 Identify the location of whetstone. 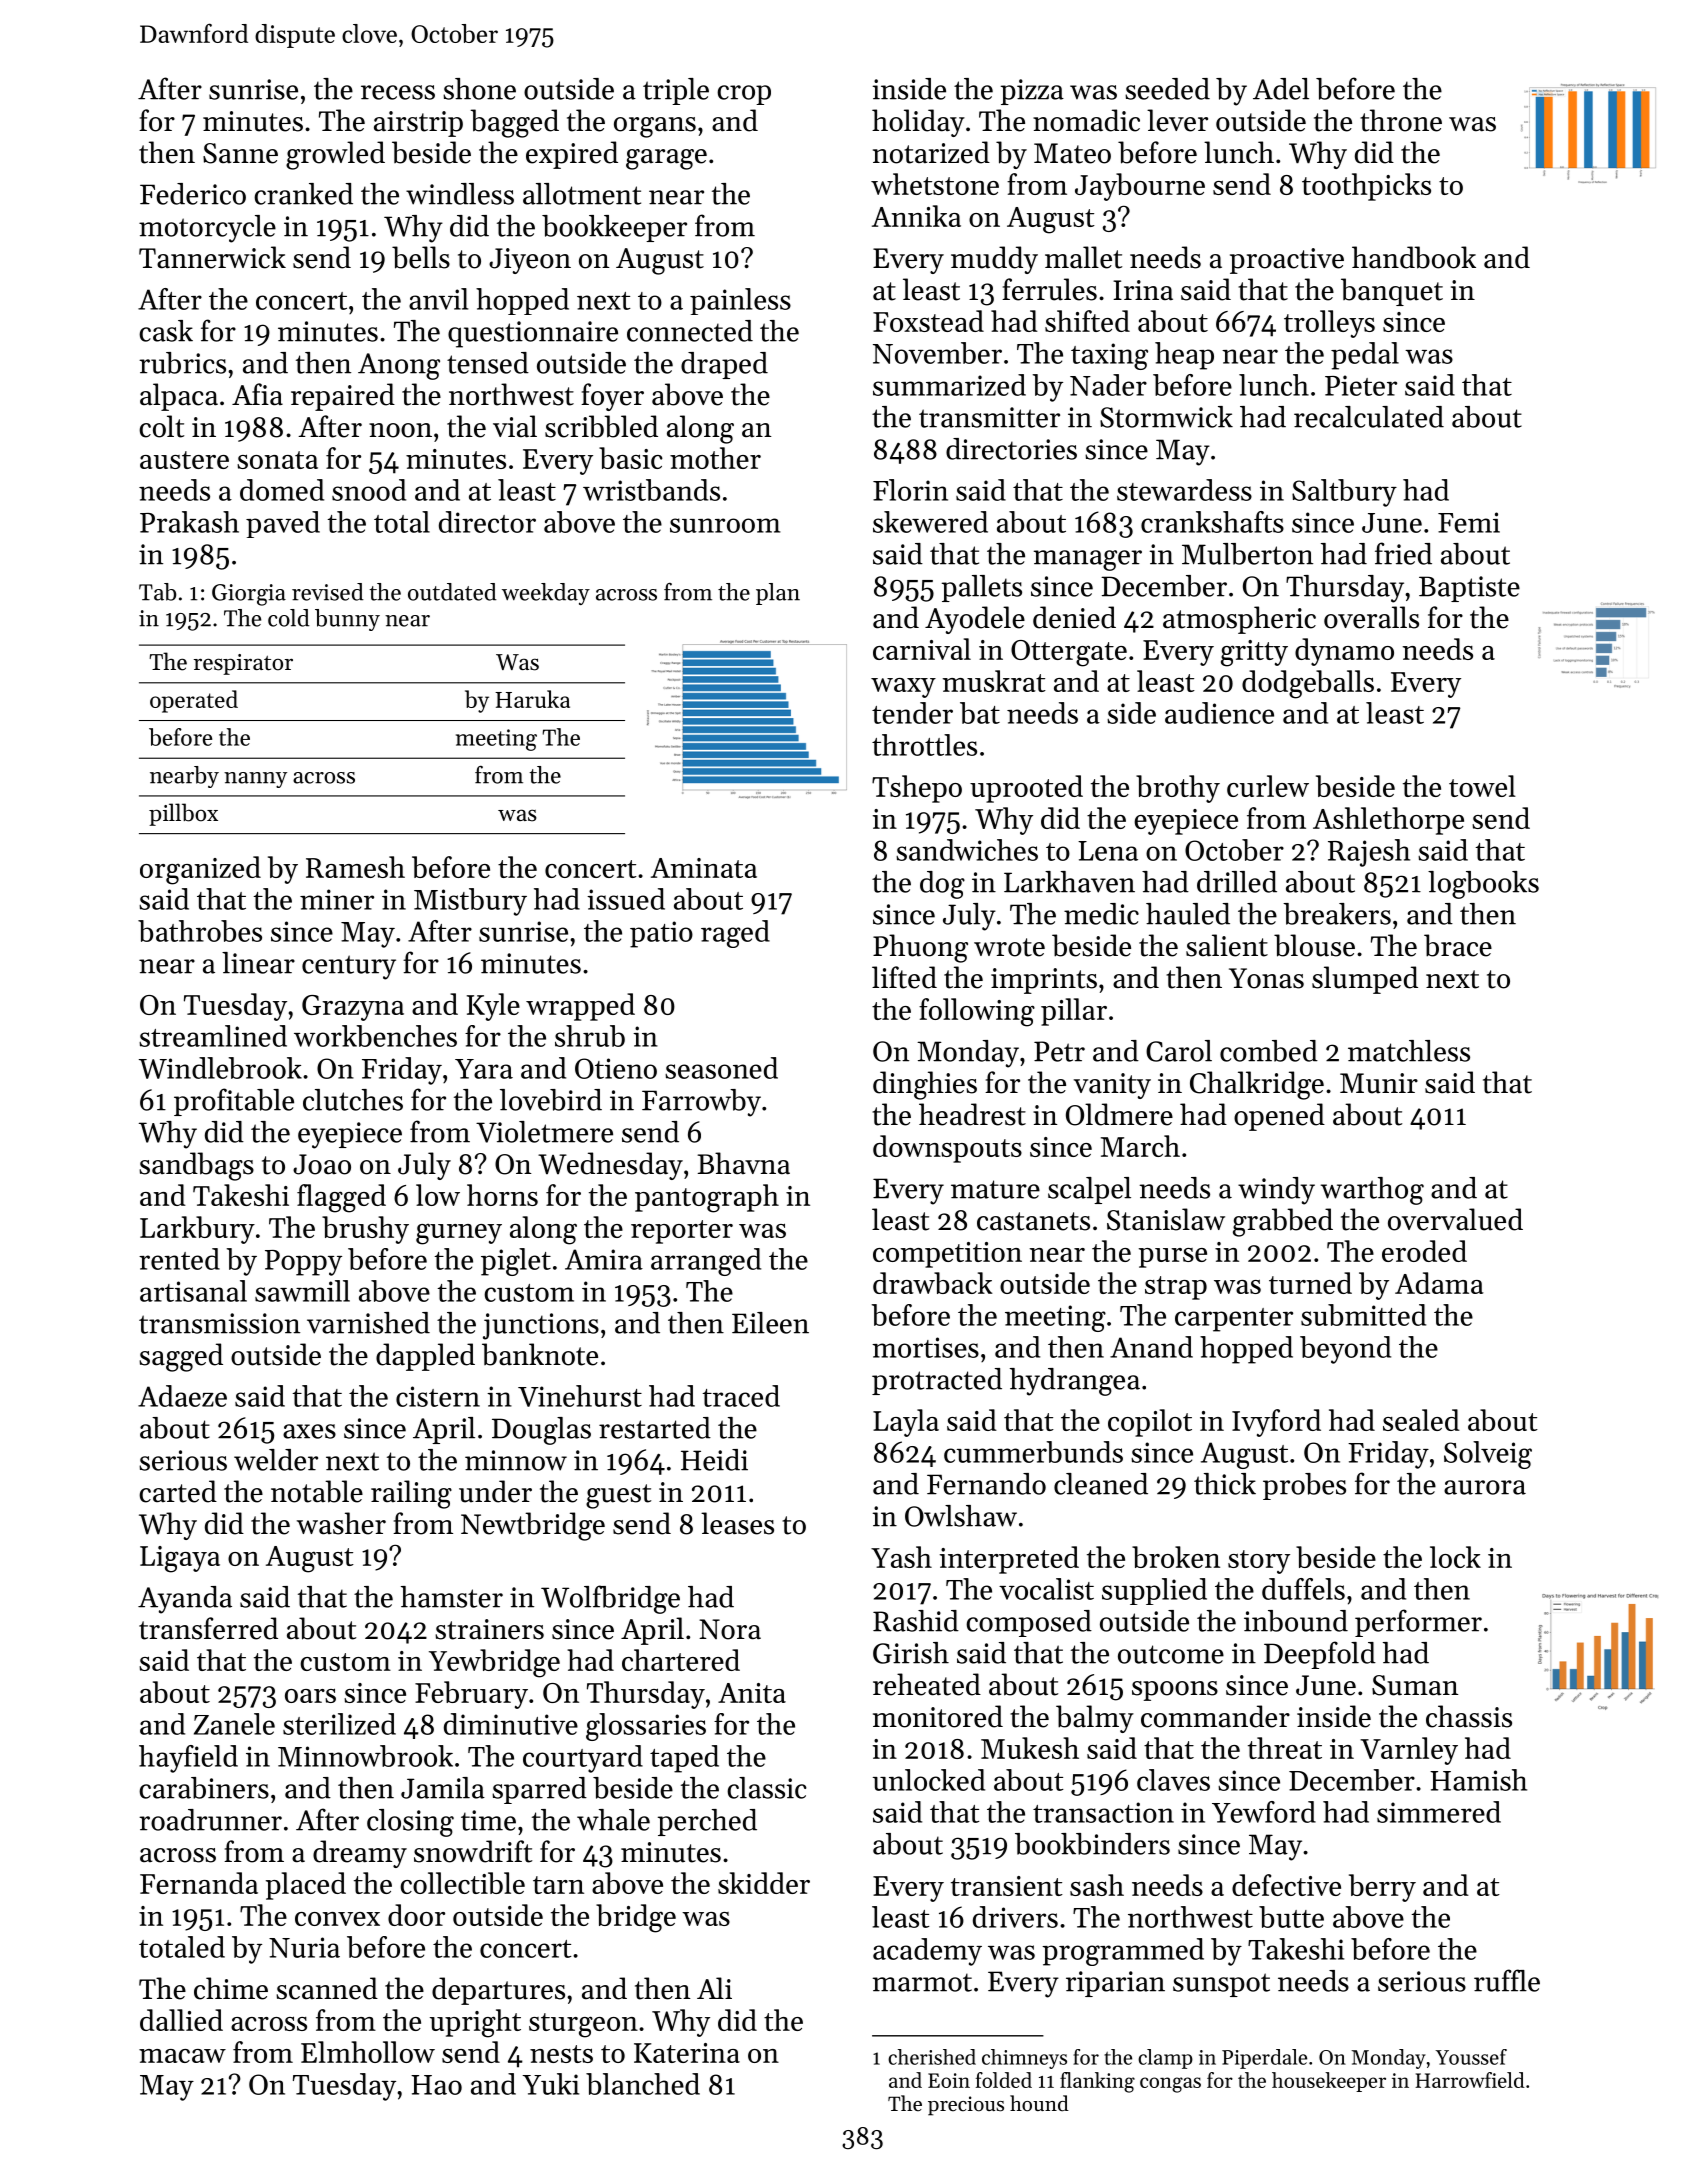
(935, 184).
